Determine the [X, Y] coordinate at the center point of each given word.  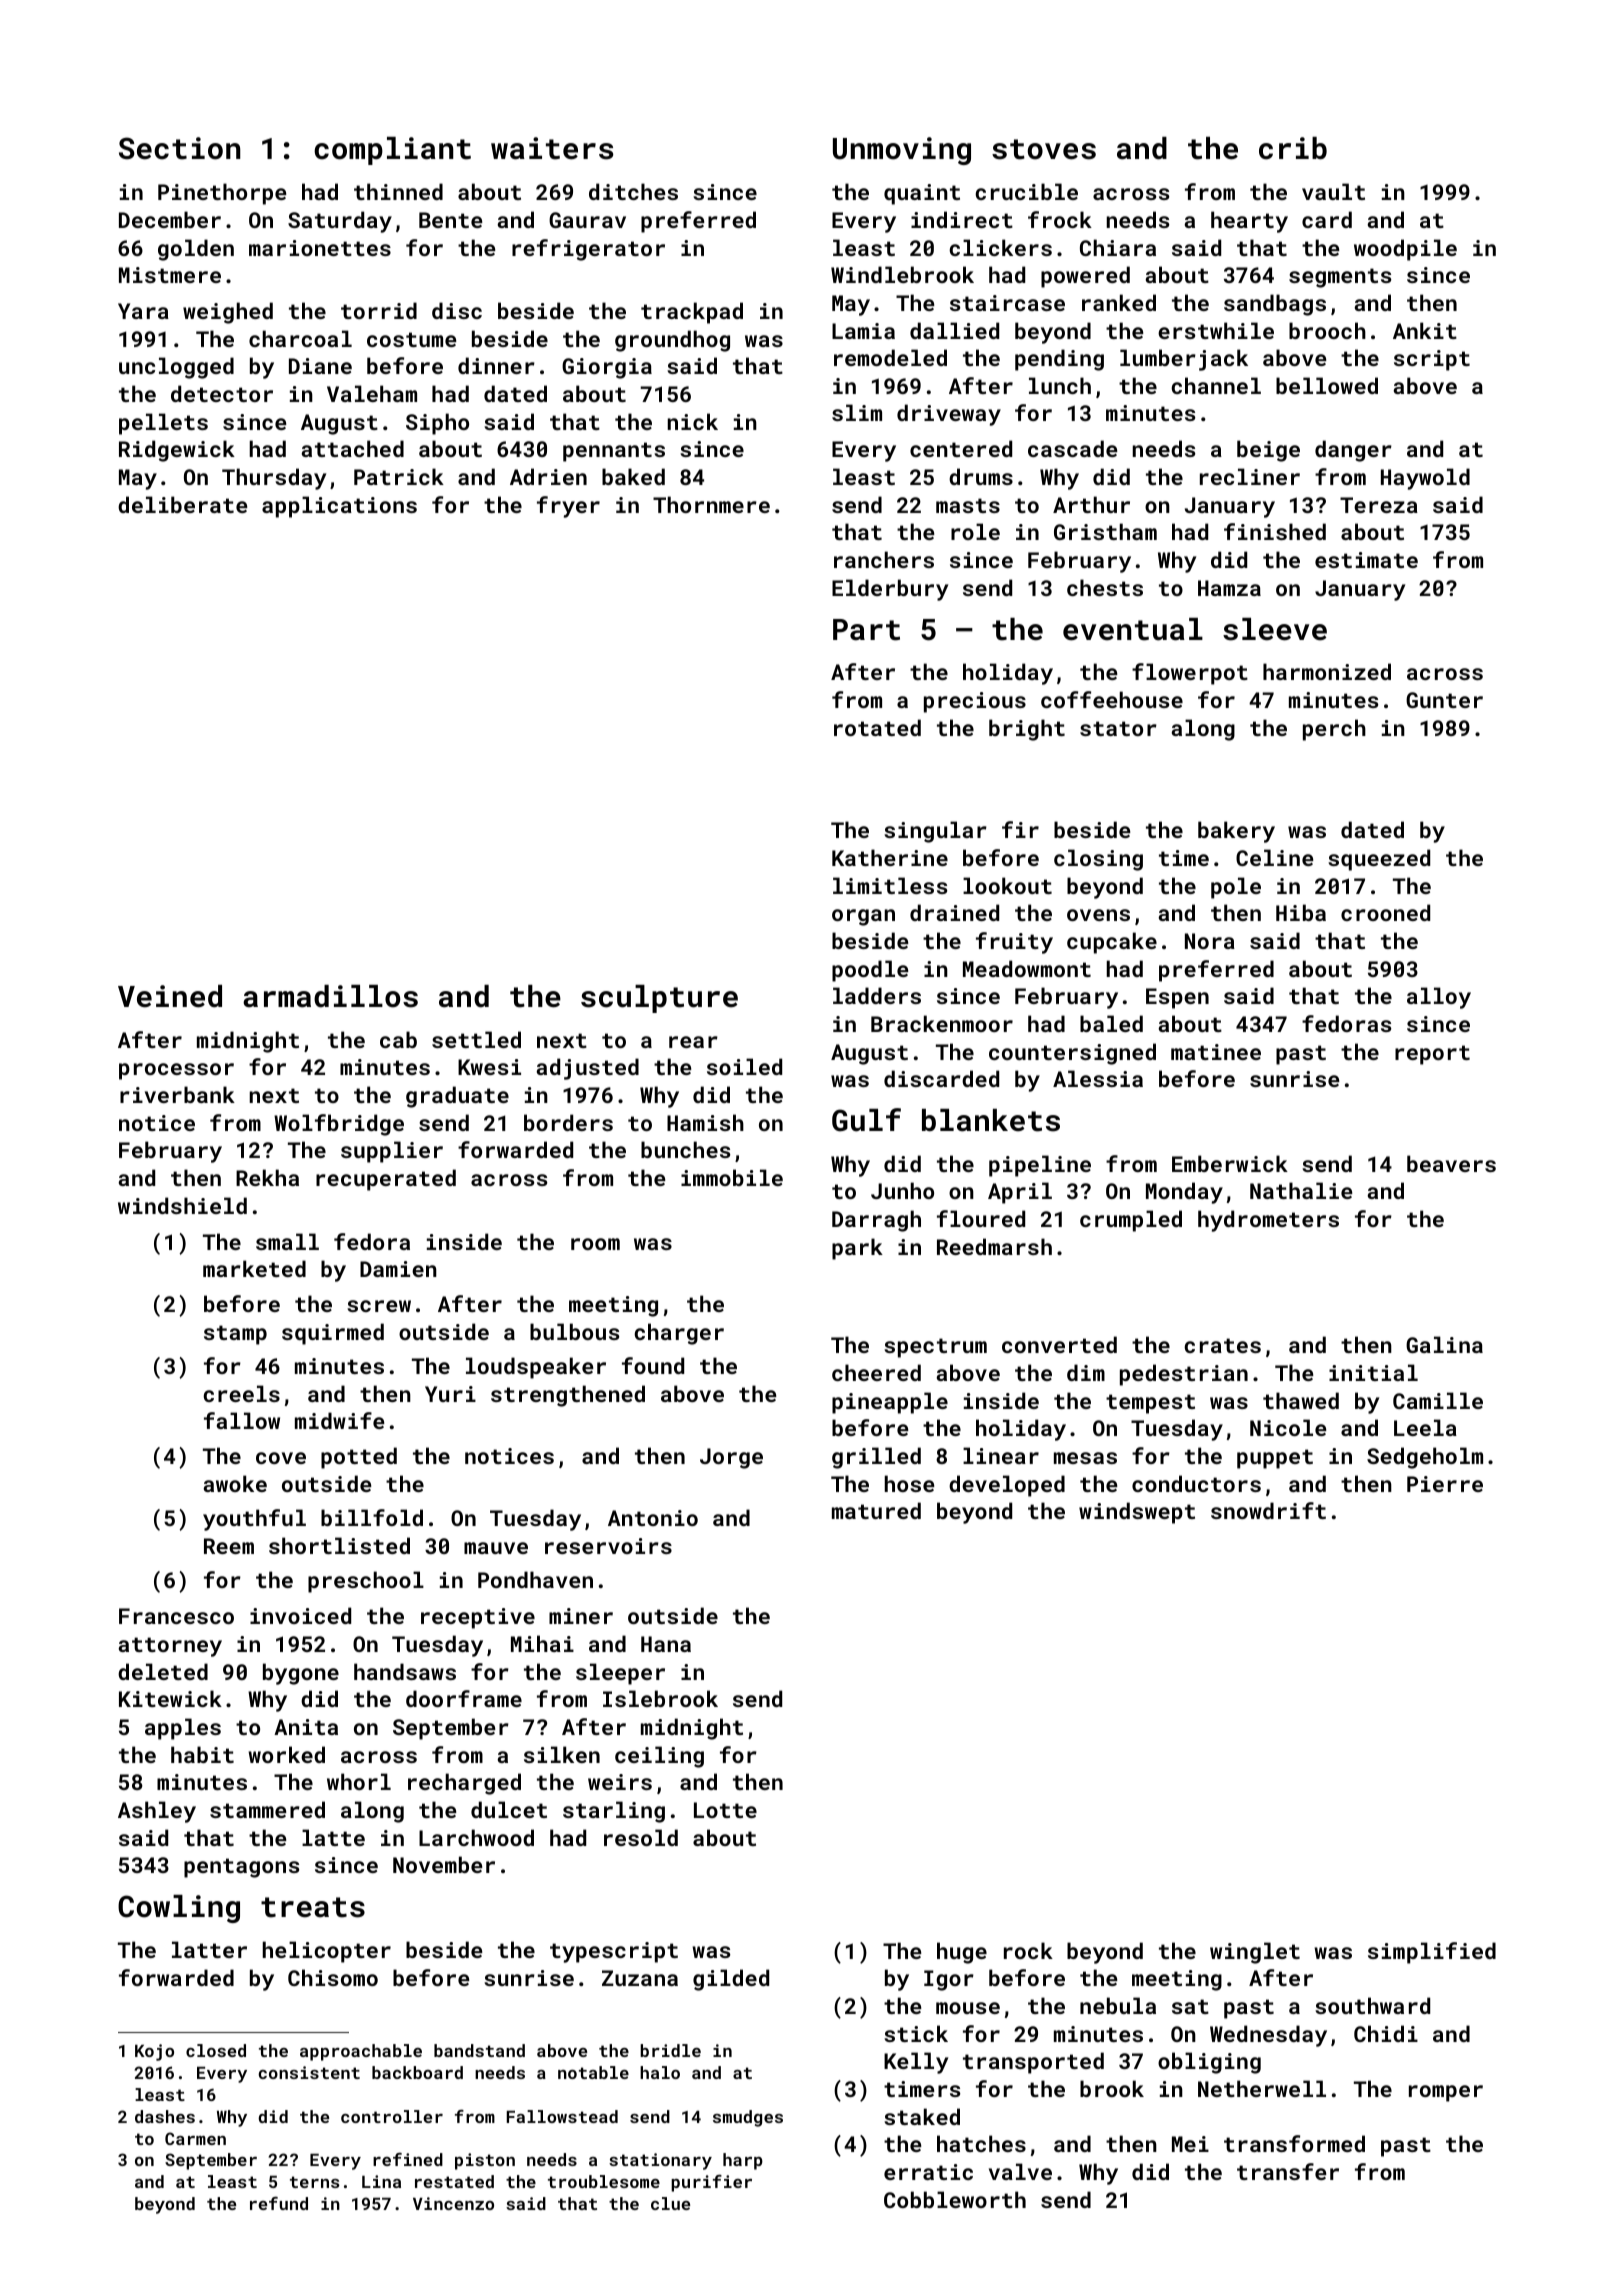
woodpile [1405, 250]
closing [1098, 860]
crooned [1385, 912]
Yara [143, 311]
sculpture [659, 999]
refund [279, 2203]
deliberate [182, 504]
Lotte [725, 1810]
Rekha [267, 1177]
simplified [1432, 1953]
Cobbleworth [955, 2199]
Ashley [157, 1812]
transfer [1288, 2171]
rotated [877, 727]
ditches [633, 191]
